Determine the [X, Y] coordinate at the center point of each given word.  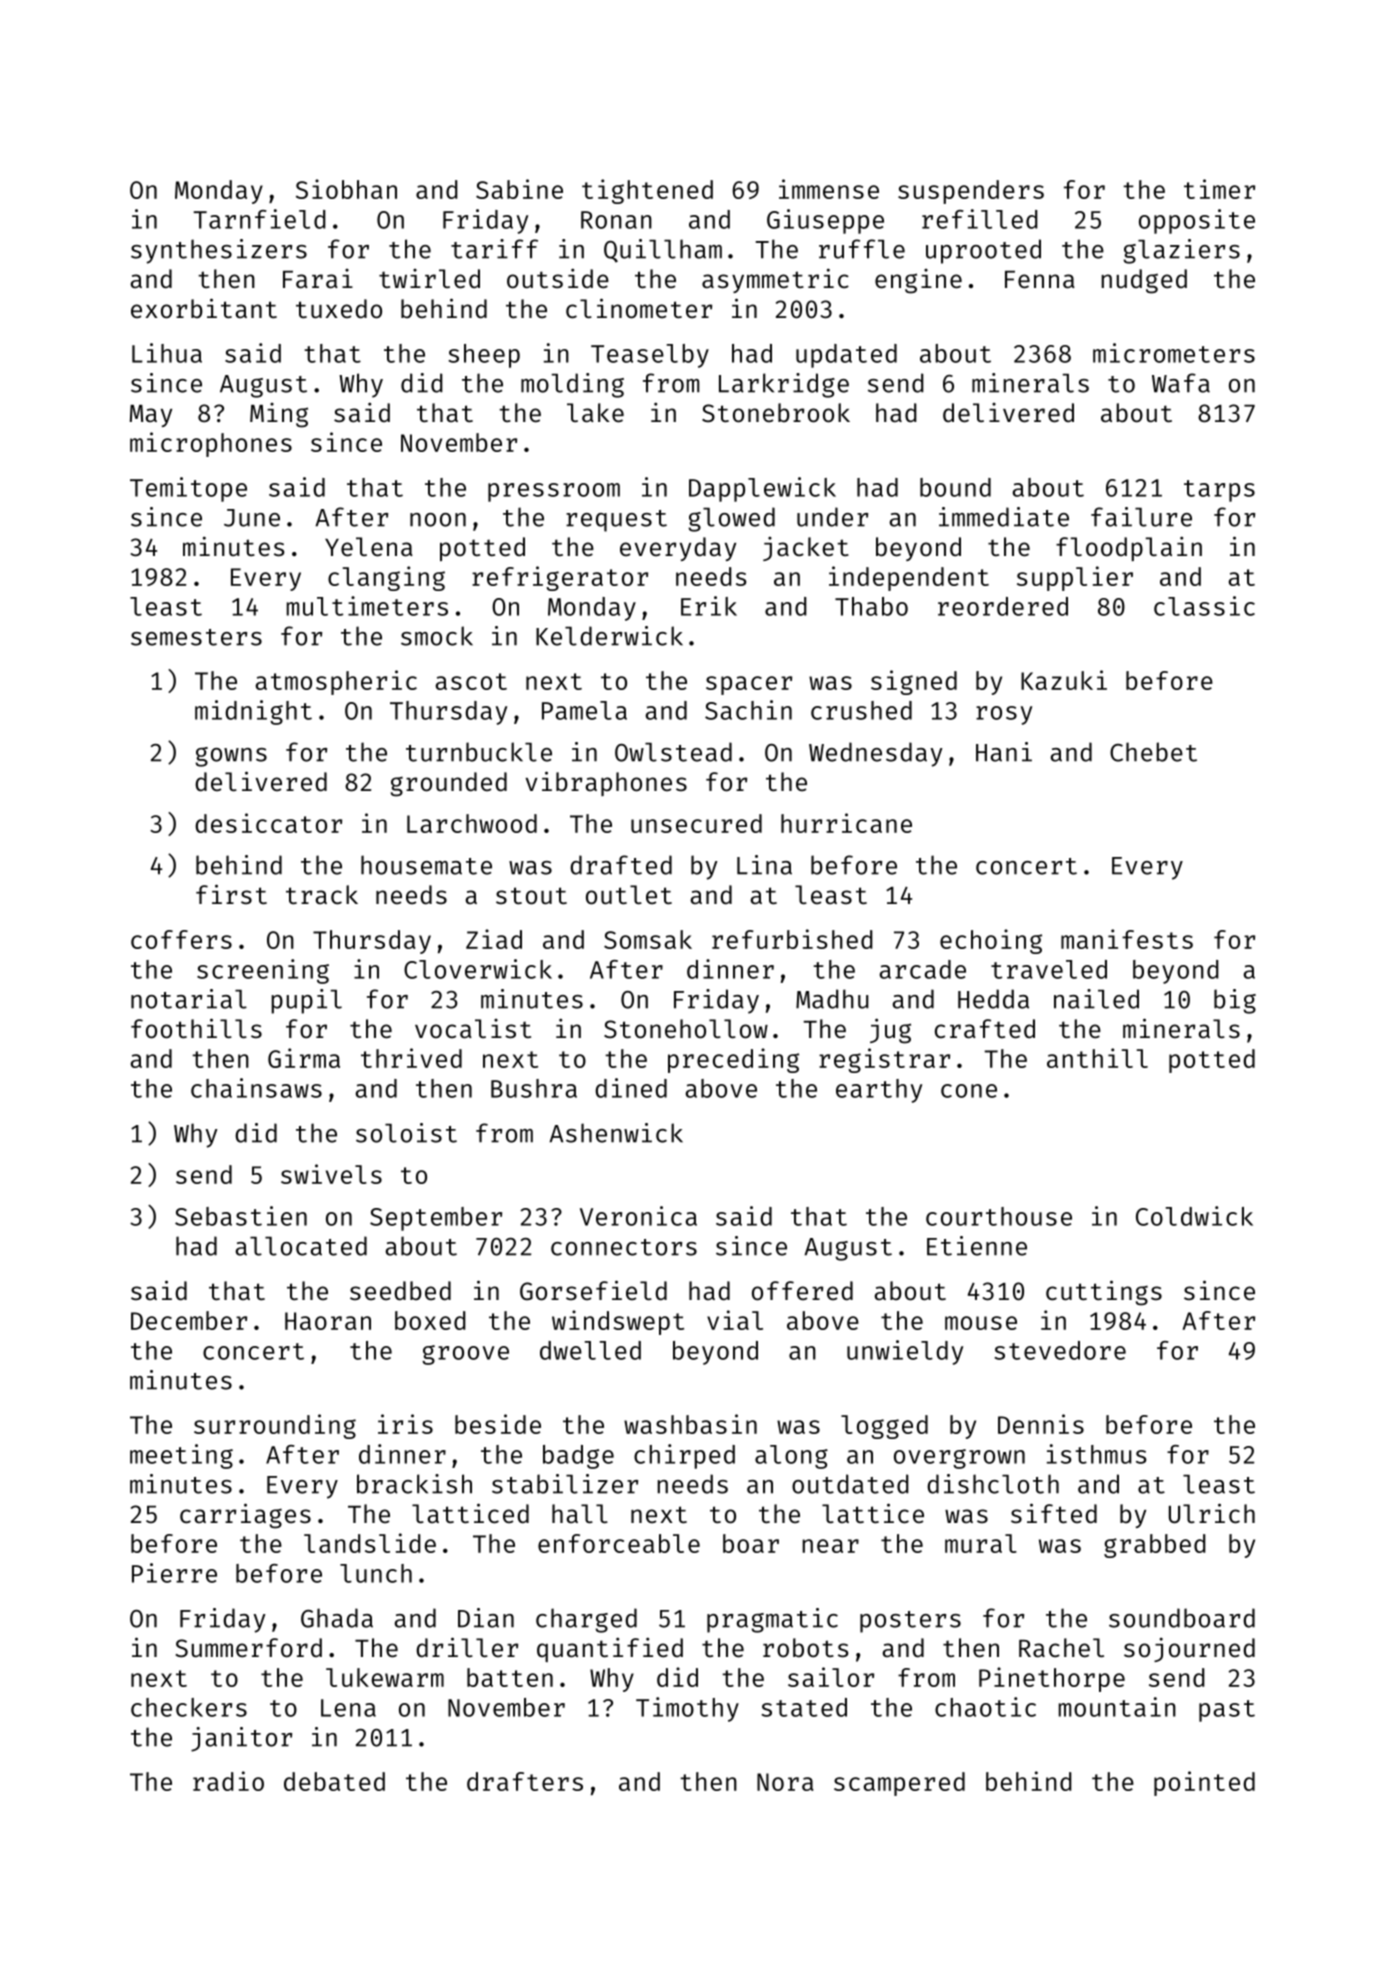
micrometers [1174, 353]
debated [334, 1781]
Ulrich [1212, 1513]
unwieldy [905, 1352]
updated [846, 356]
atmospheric [336, 682]
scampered [899, 1784]
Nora [785, 1782]
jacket [806, 549]
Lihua [167, 353]
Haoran [328, 1321]
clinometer [639, 308]
